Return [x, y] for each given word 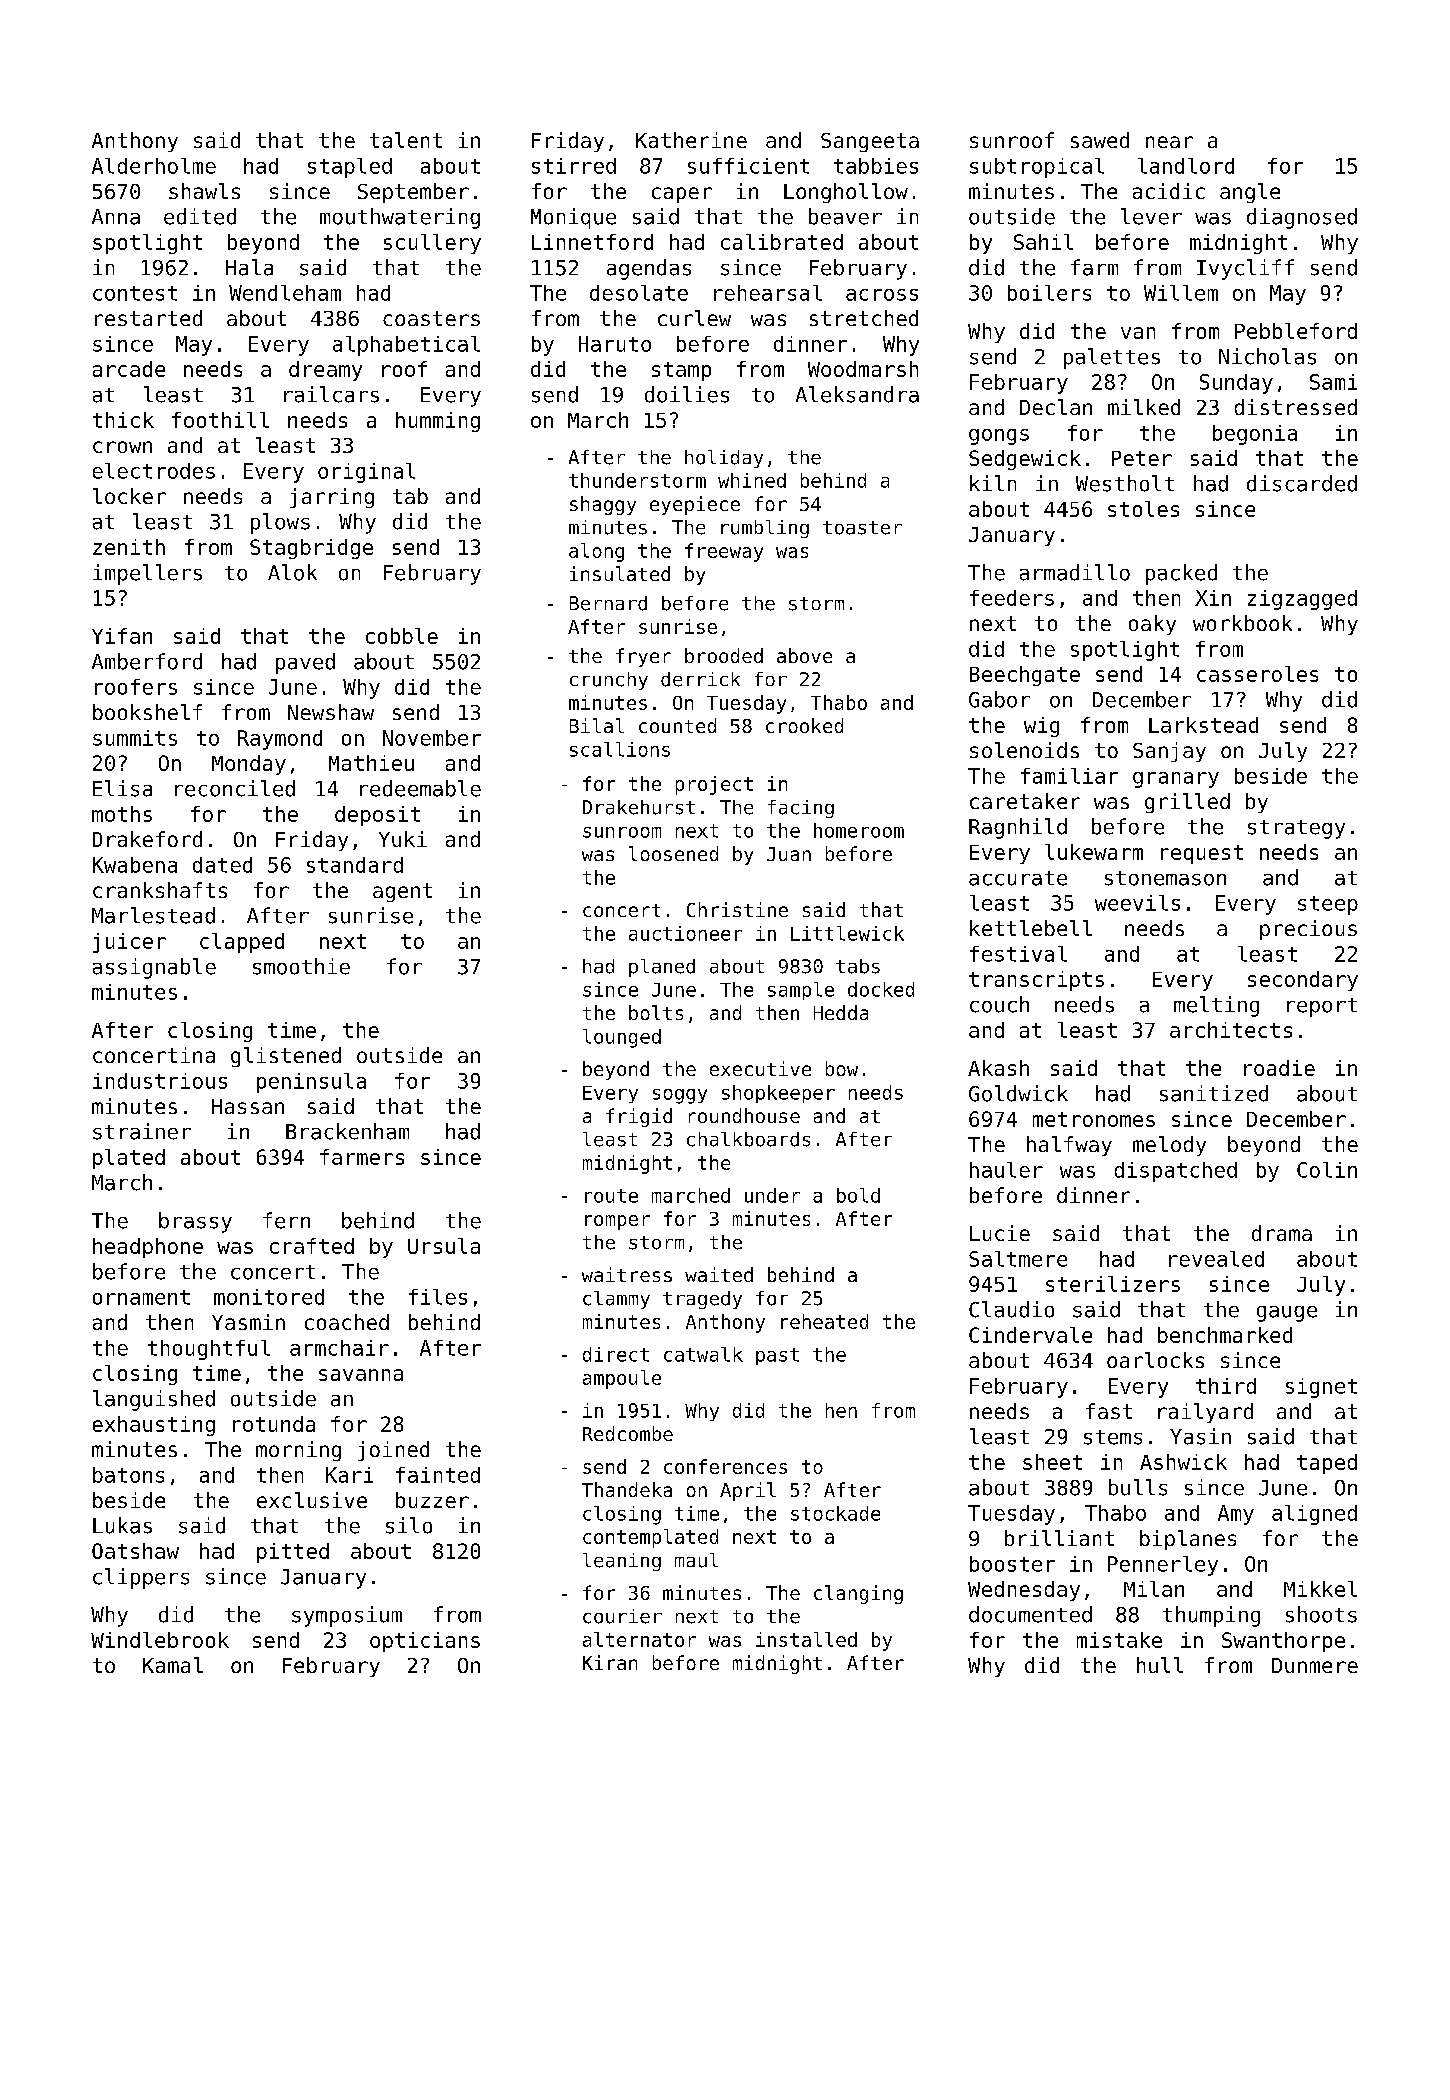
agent [402, 892]
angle [1250, 193]
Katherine [691, 140]
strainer [142, 1131]
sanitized [1214, 1093]
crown [122, 447]
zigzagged [1302, 600]
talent [406, 140]
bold [858, 1195]
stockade [835, 1513]
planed [662, 968]
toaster [862, 528]
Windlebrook [160, 1640]
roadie [1279, 1068]
